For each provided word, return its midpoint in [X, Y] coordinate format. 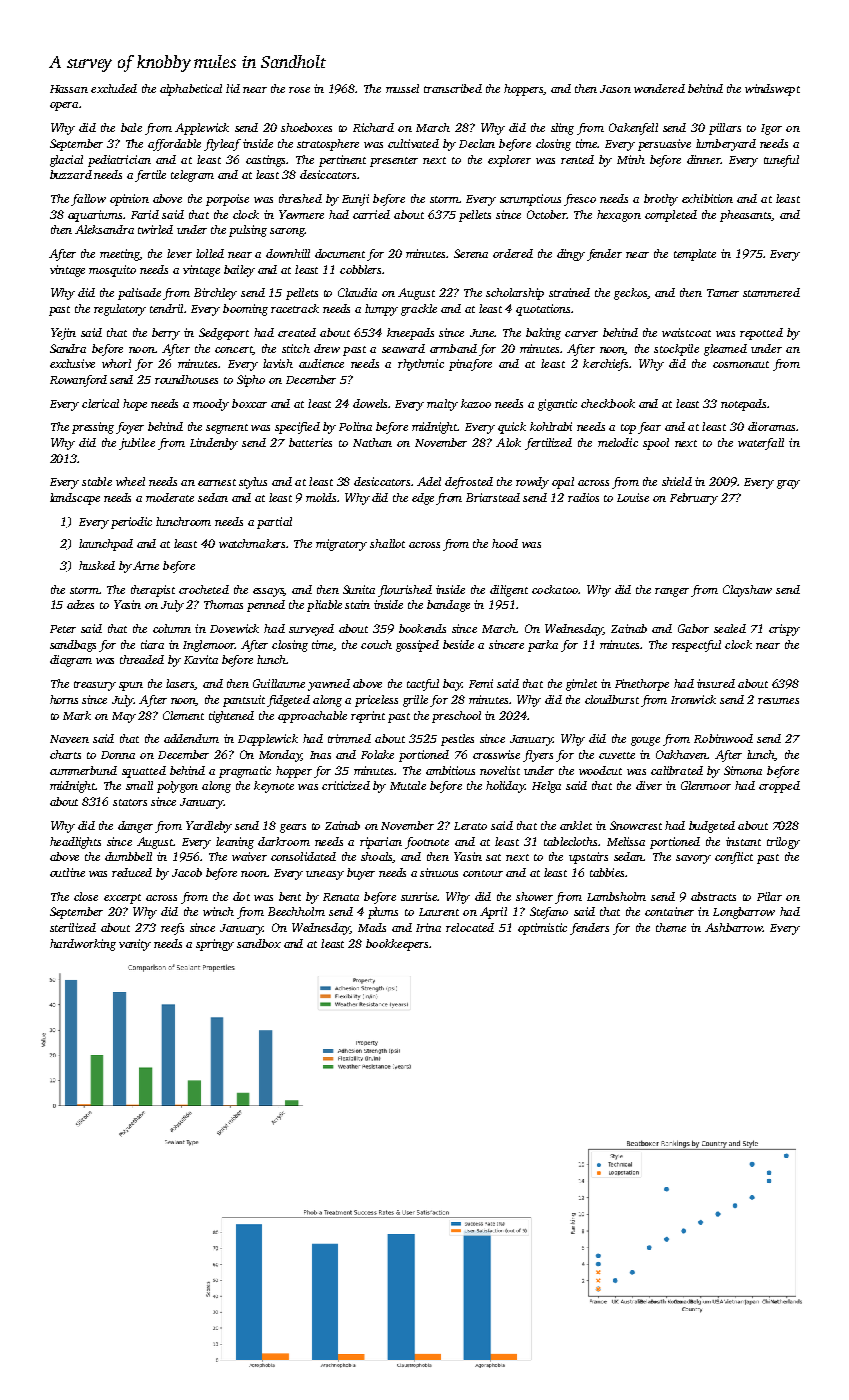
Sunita [359, 589]
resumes [778, 701]
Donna [118, 755]
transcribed [453, 88]
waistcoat [686, 332]
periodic [131, 523]
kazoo [476, 403]
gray [788, 484]
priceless [376, 701]
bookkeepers [397, 945]
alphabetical [191, 90]
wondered [659, 88]
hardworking [83, 945]
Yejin [63, 334]
